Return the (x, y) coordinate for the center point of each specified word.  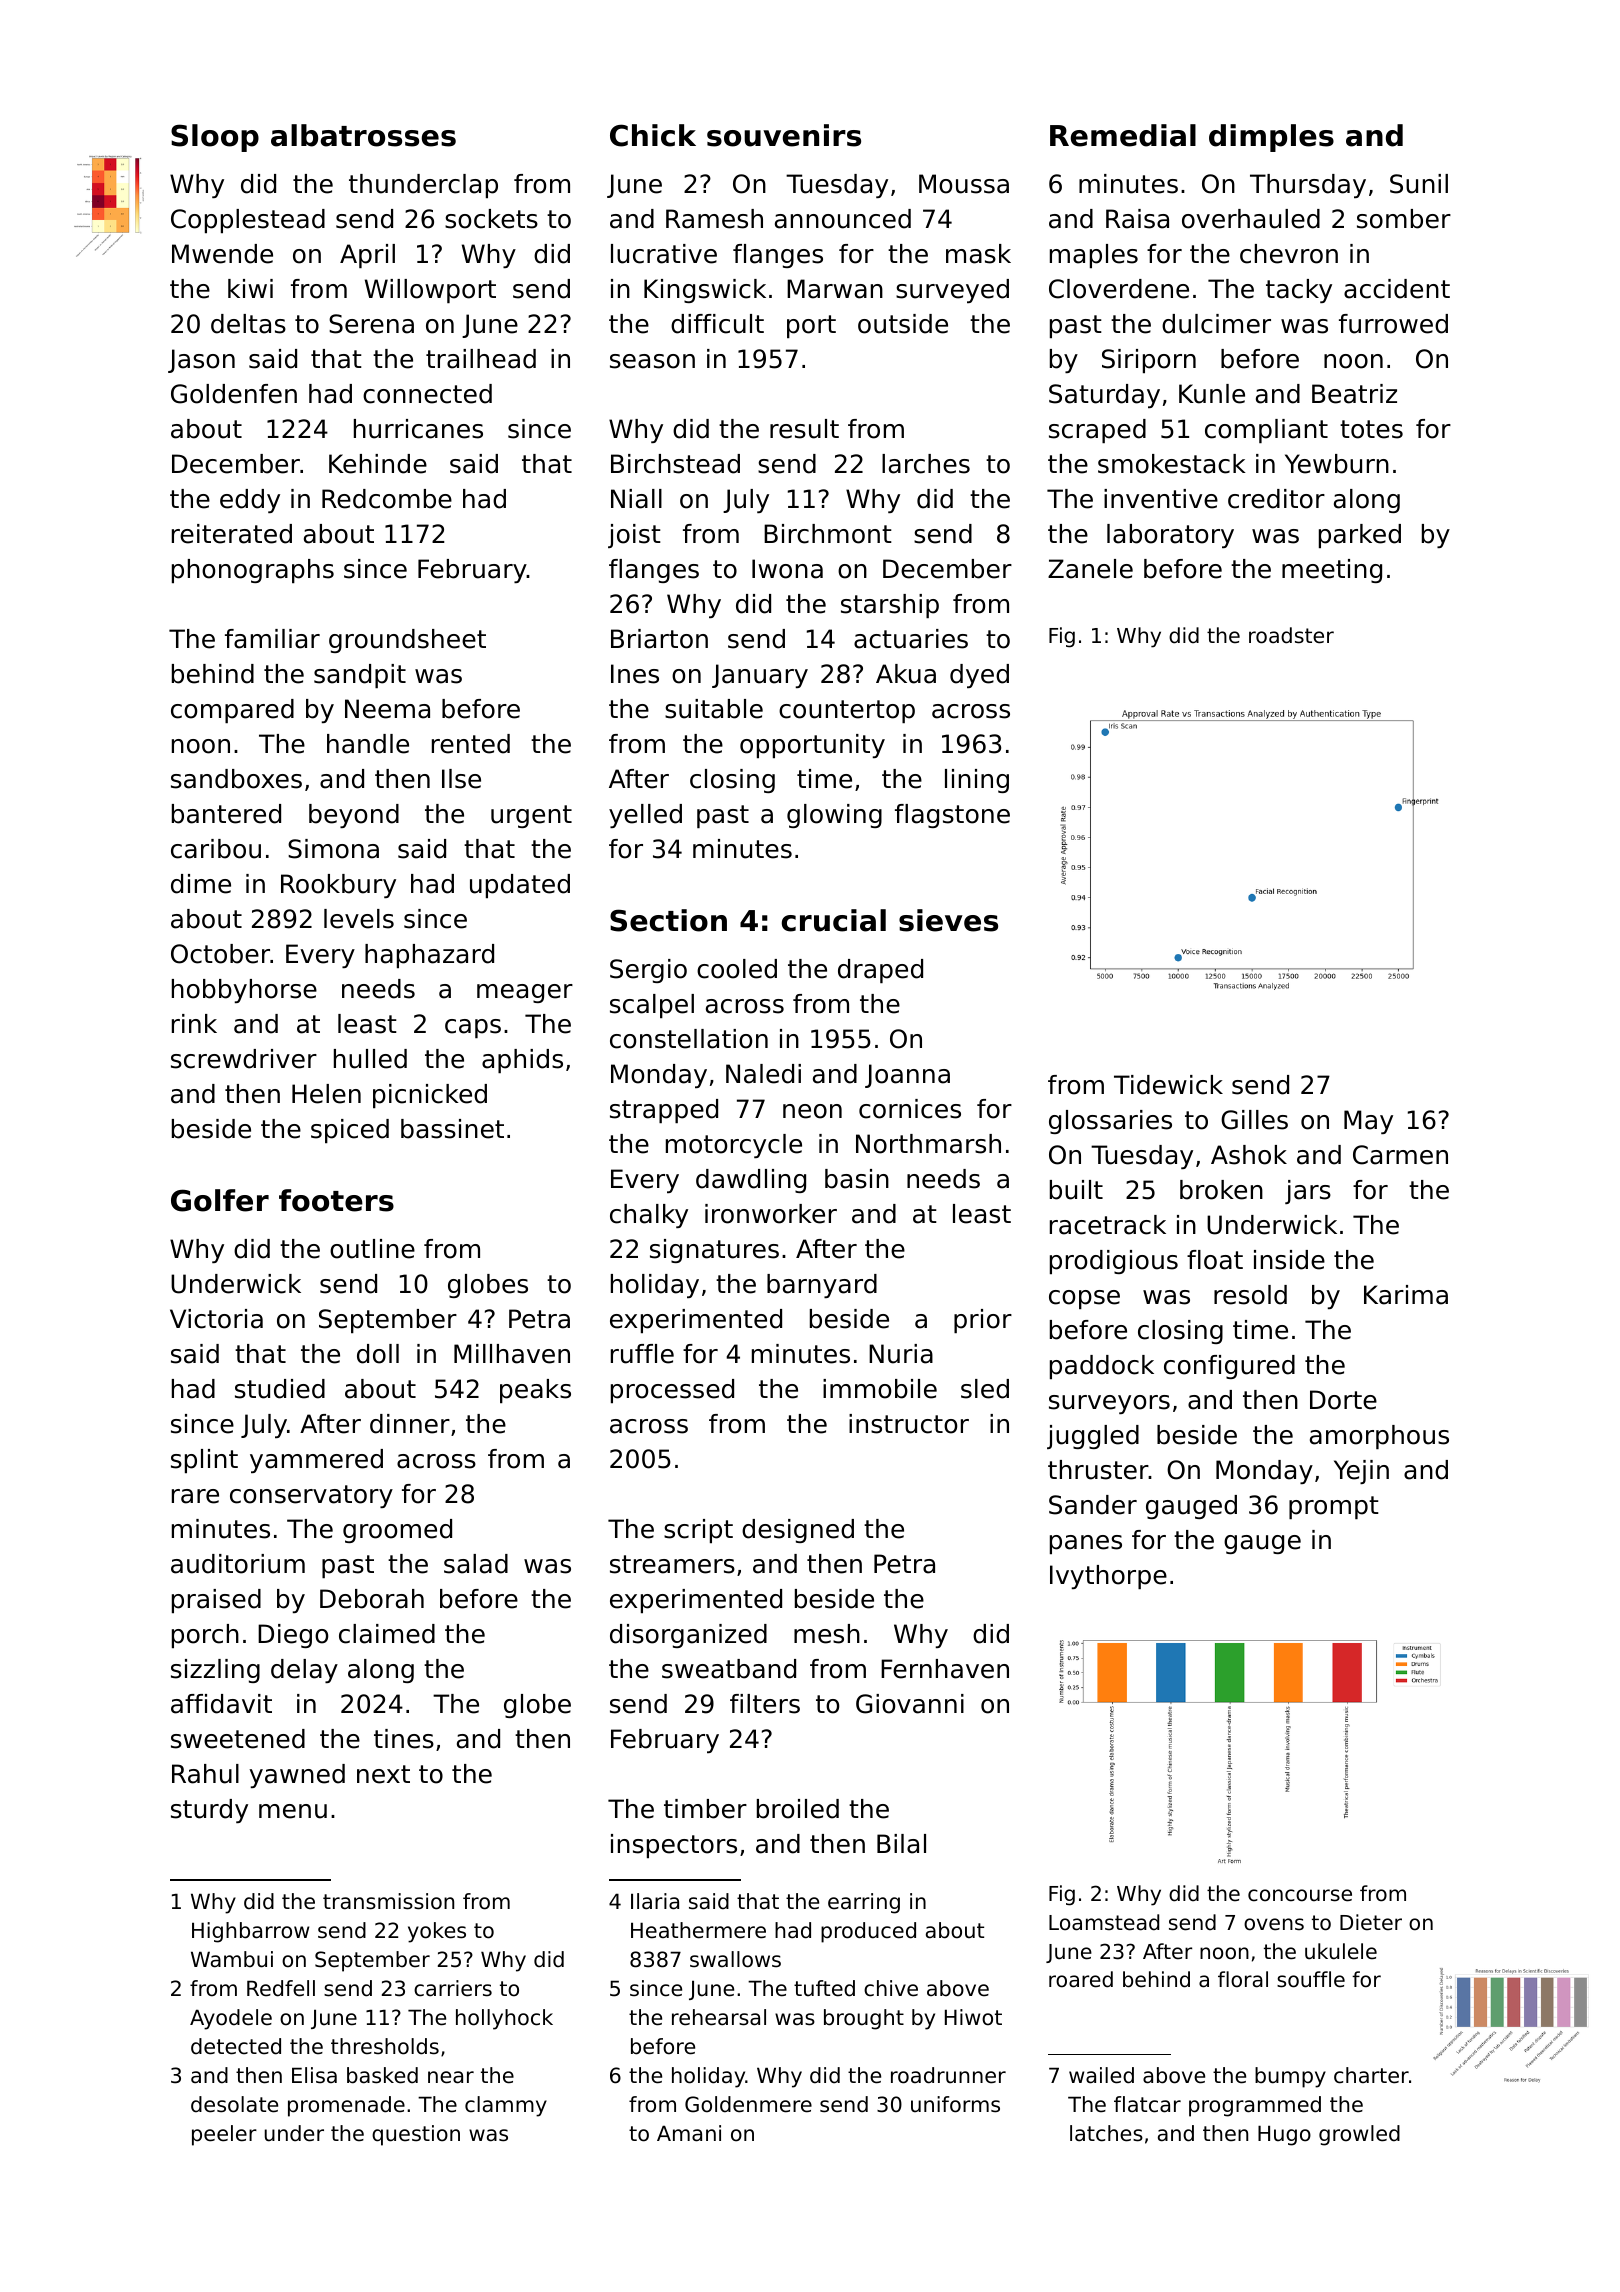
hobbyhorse (244, 991)
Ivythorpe (1108, 1577)
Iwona (787, 569)
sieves (948, 920)
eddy (250, 501)
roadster (1291, 635)
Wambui (232, 1959)
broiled (798, 1809)
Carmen (1400, 1155)
